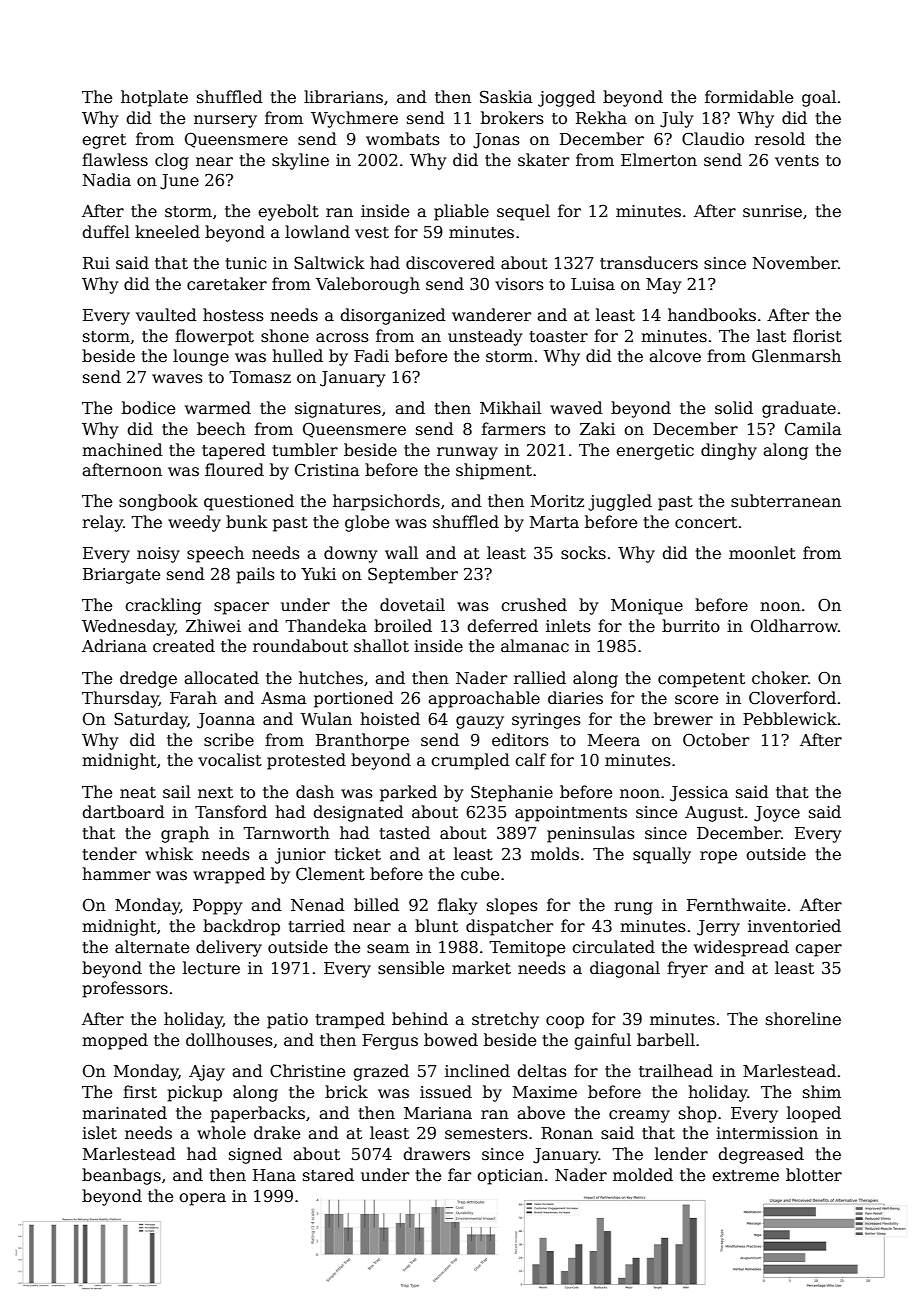  I want to click on florist, so click(817, 335).
